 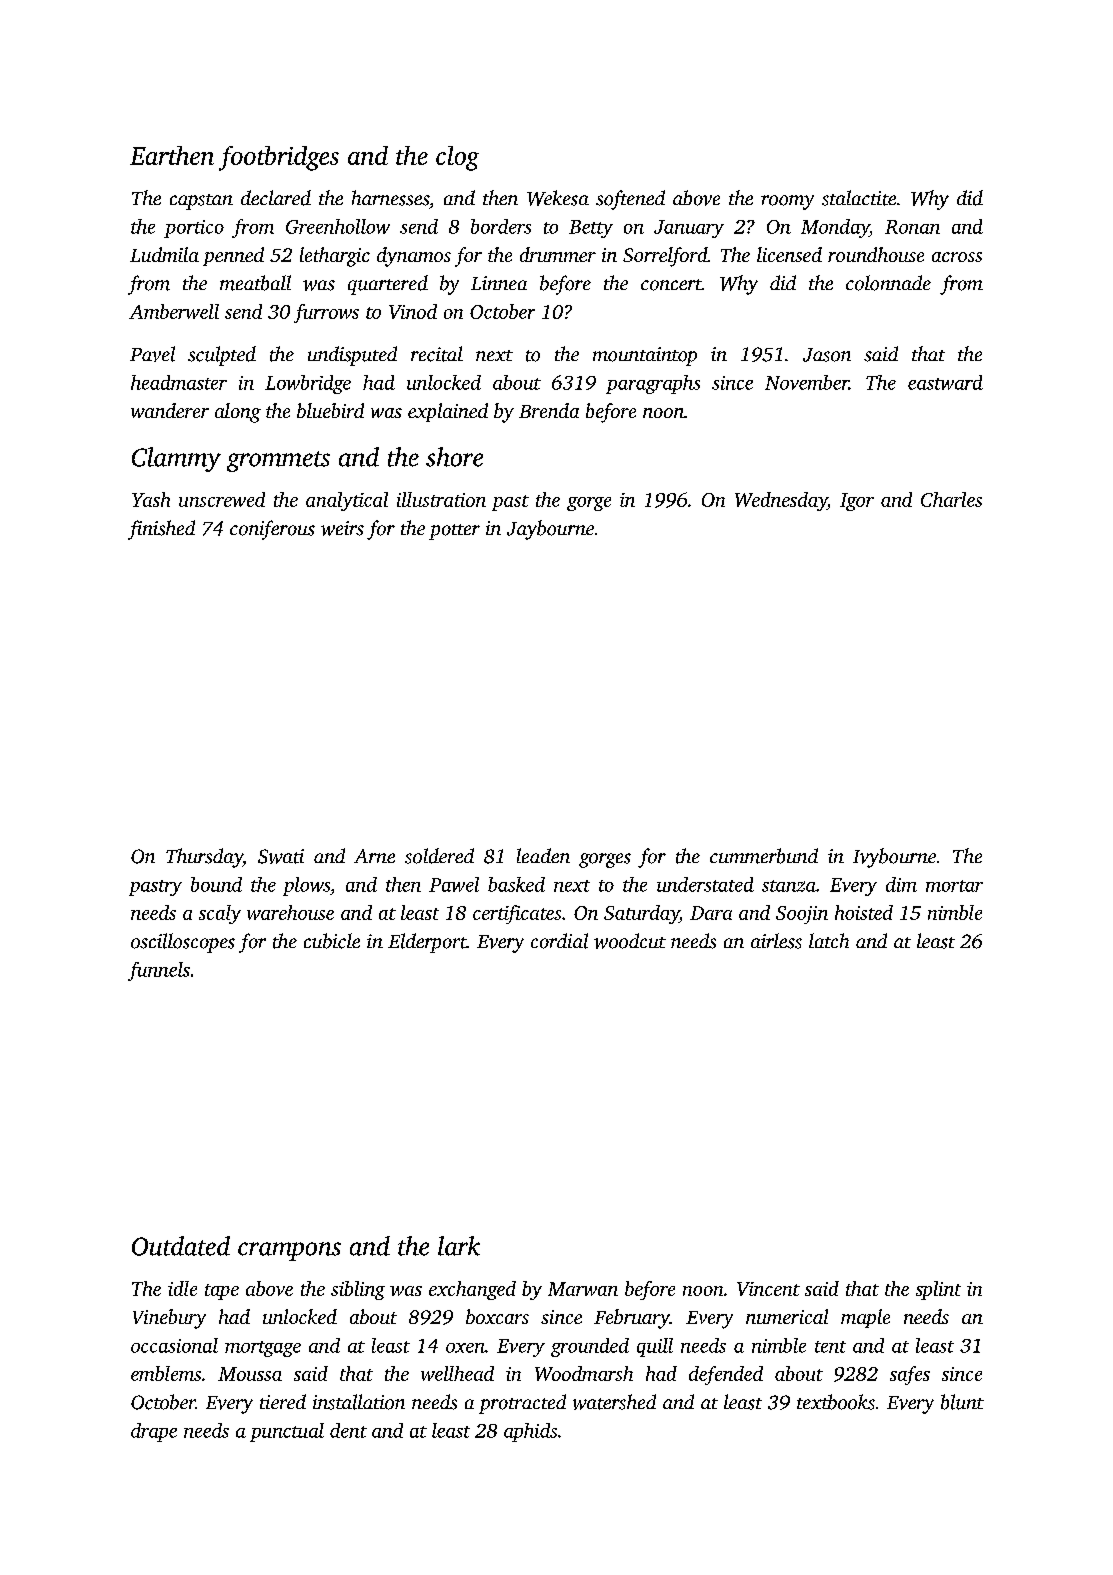 What do you see at coordinates (279, 158) in the screenshot?
I see `footbridges` at bounding box center [279, 158].
